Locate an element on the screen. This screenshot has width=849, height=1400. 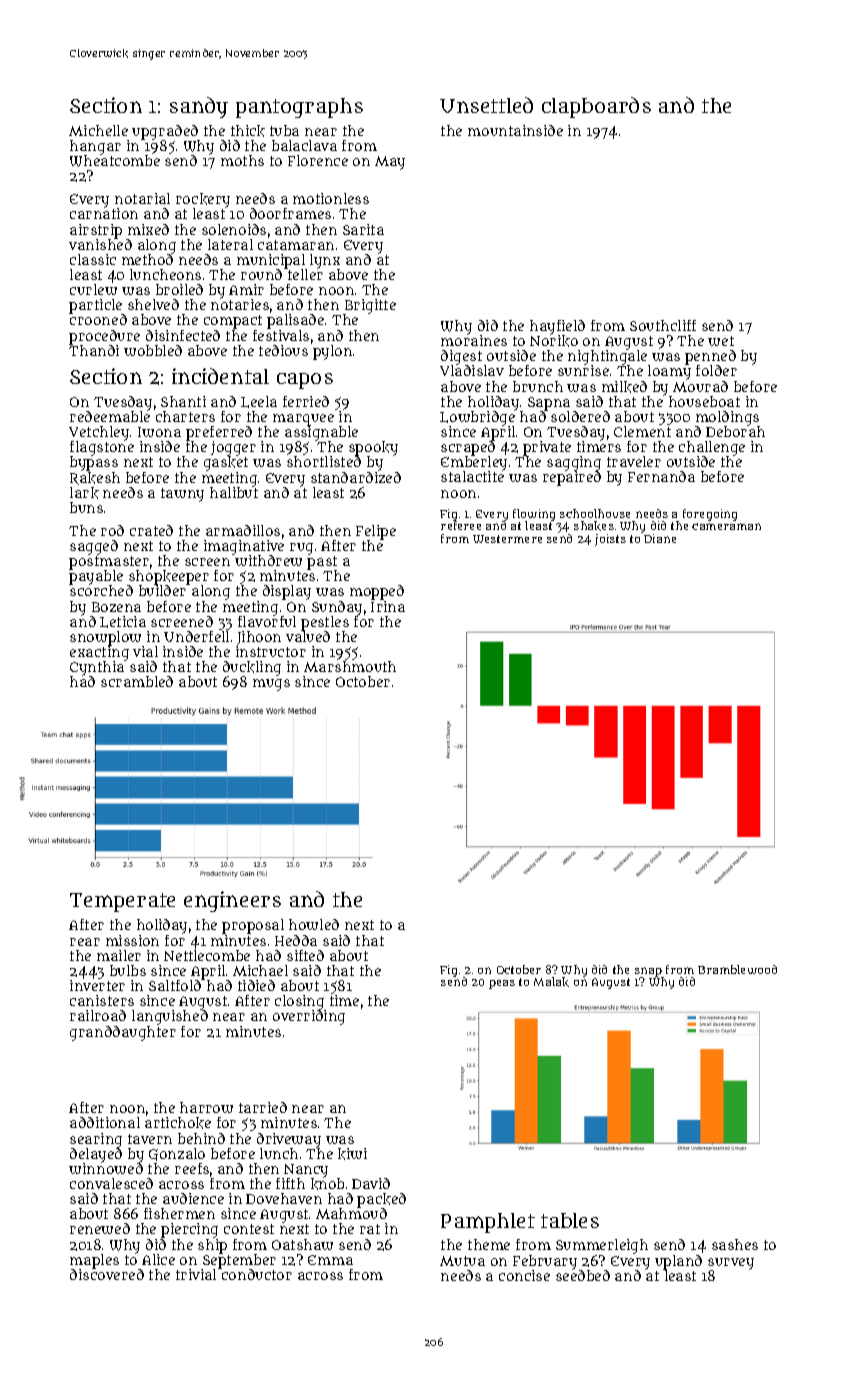
Unsettled is located at coordinates (486, 105).
